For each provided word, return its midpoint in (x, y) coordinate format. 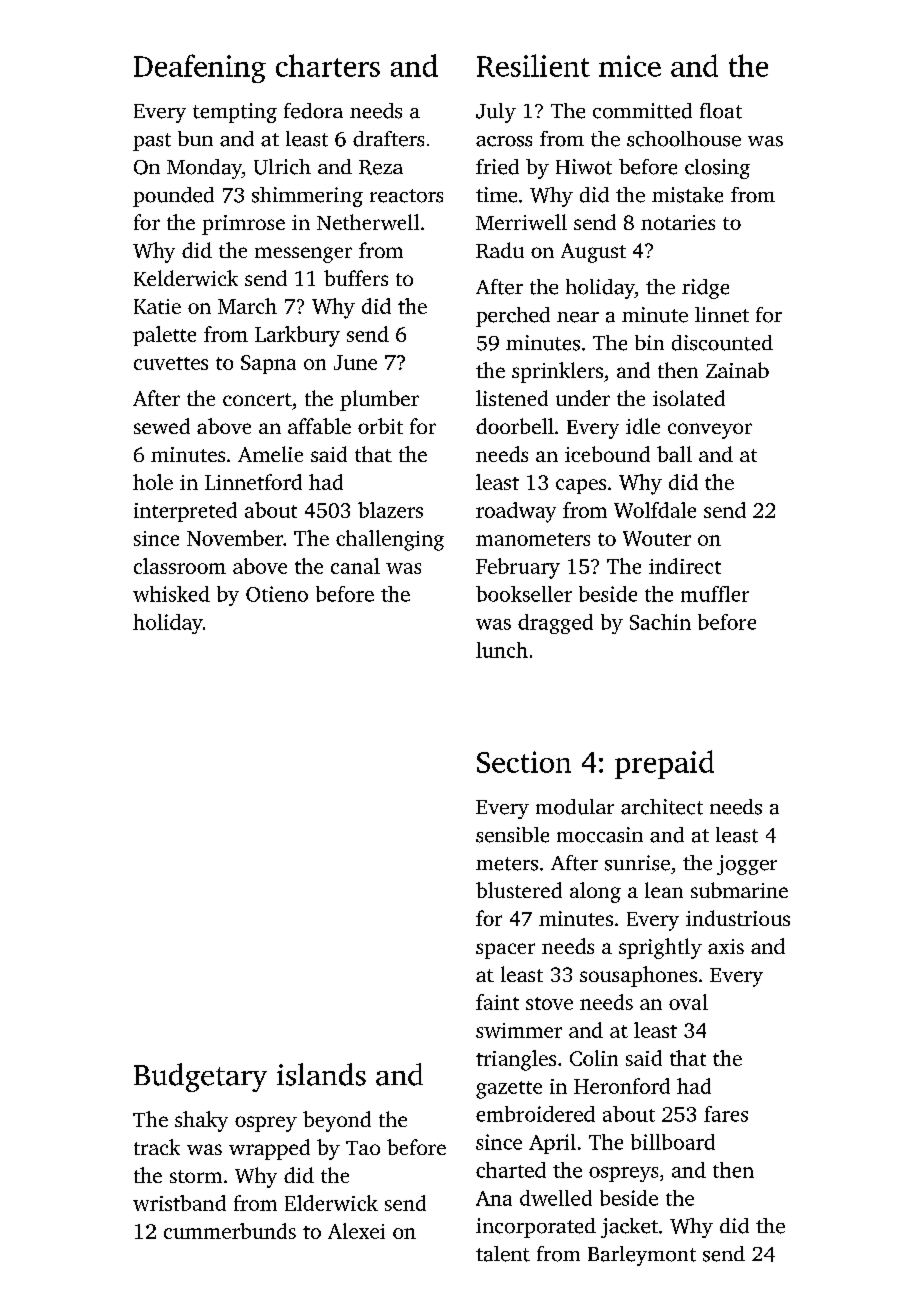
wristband (179, 1203)
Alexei (356, 1231)
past (152, 142)
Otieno (277, 594)
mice (630, 66)
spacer (505, 951)
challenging (390, 540)
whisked (171, 594)
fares (726, 1114)
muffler (715, 594)
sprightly (660, 948)
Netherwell (368, 222)
